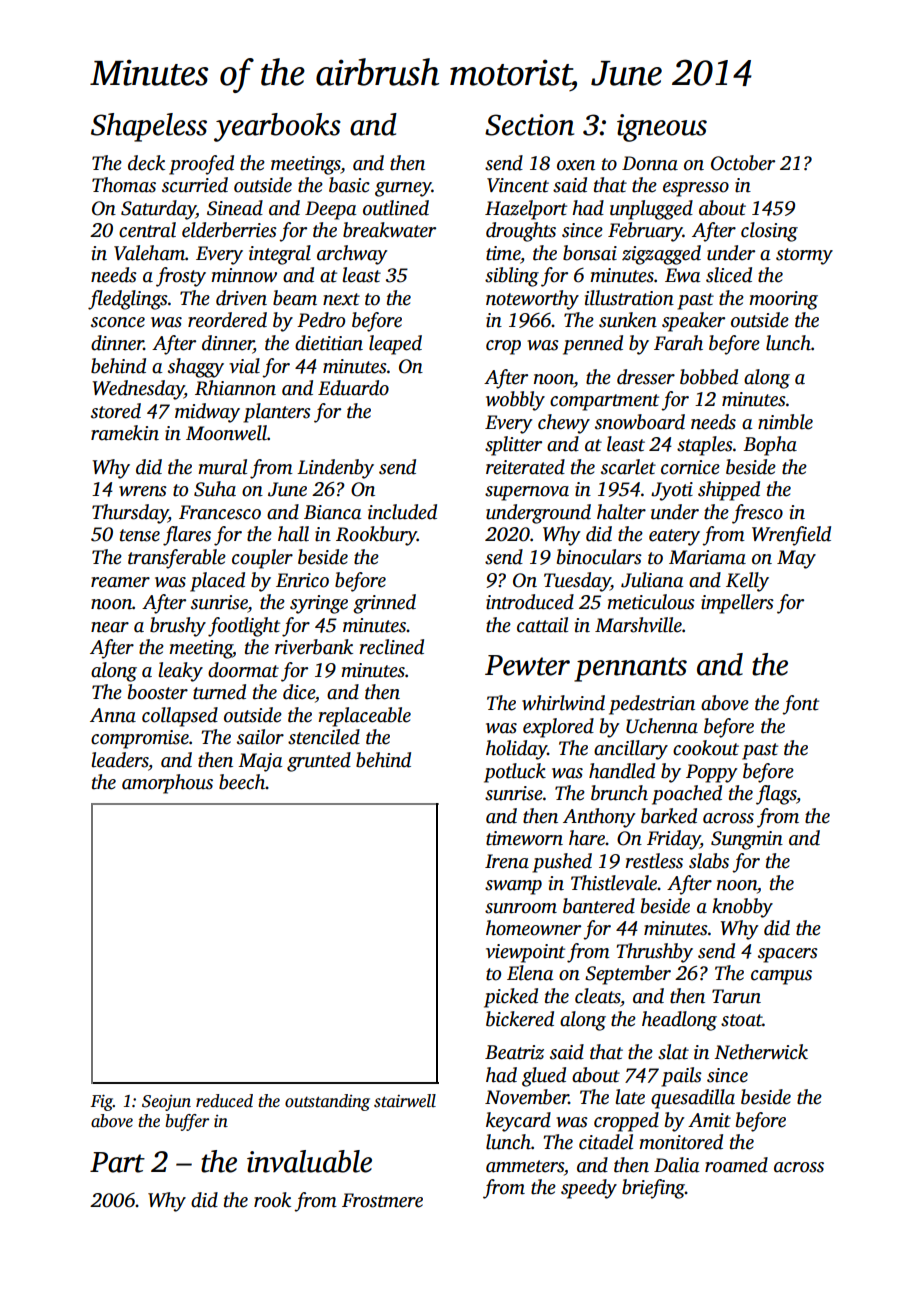 The image size is (924, 1314). What do you see at coordinates (513, 887) in the screenshot?
I see `swamp` at bounding box center [513, 887].
